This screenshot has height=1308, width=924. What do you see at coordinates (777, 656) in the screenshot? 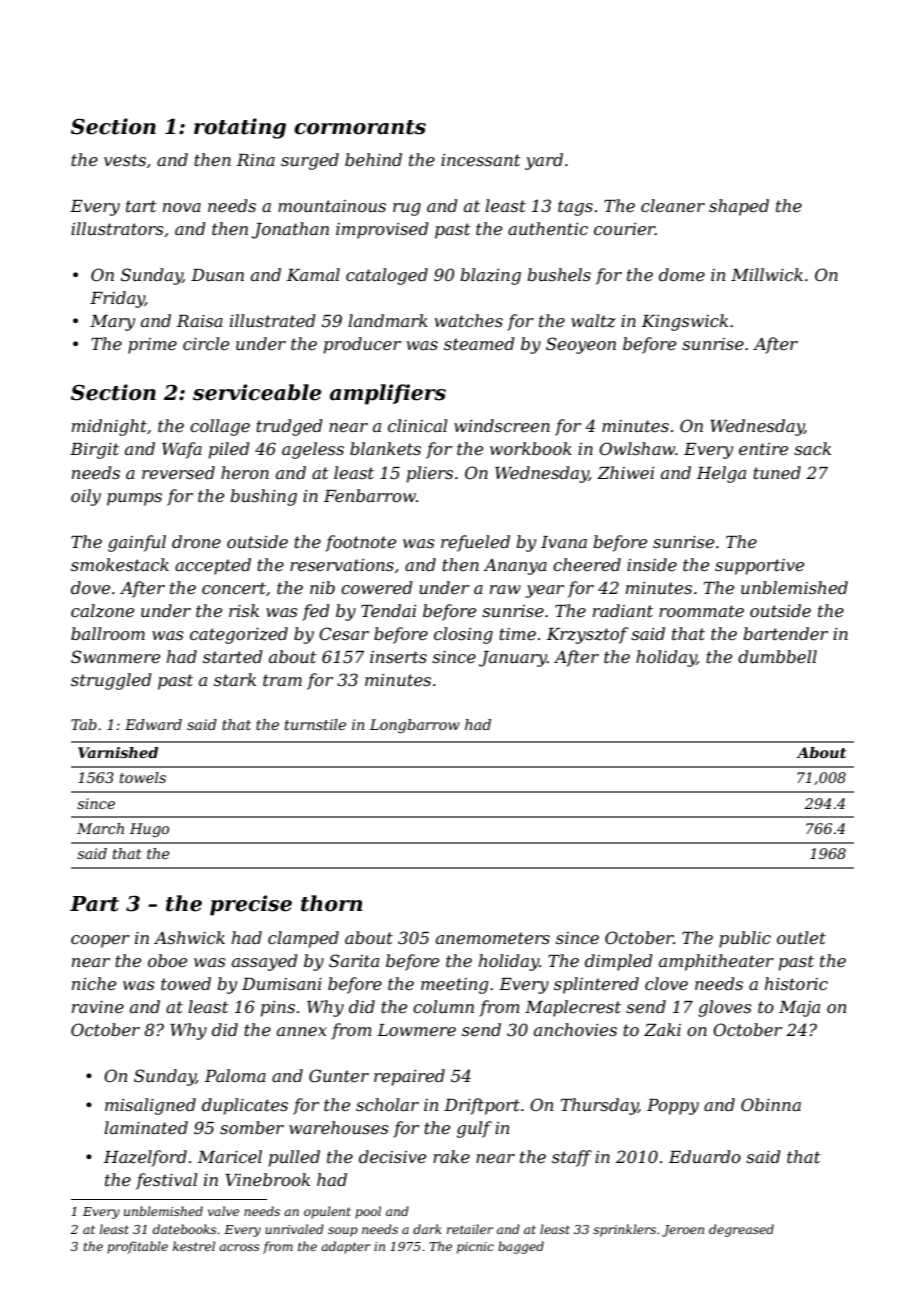
I see `dumbbell` at bounding box center [777, 656].
